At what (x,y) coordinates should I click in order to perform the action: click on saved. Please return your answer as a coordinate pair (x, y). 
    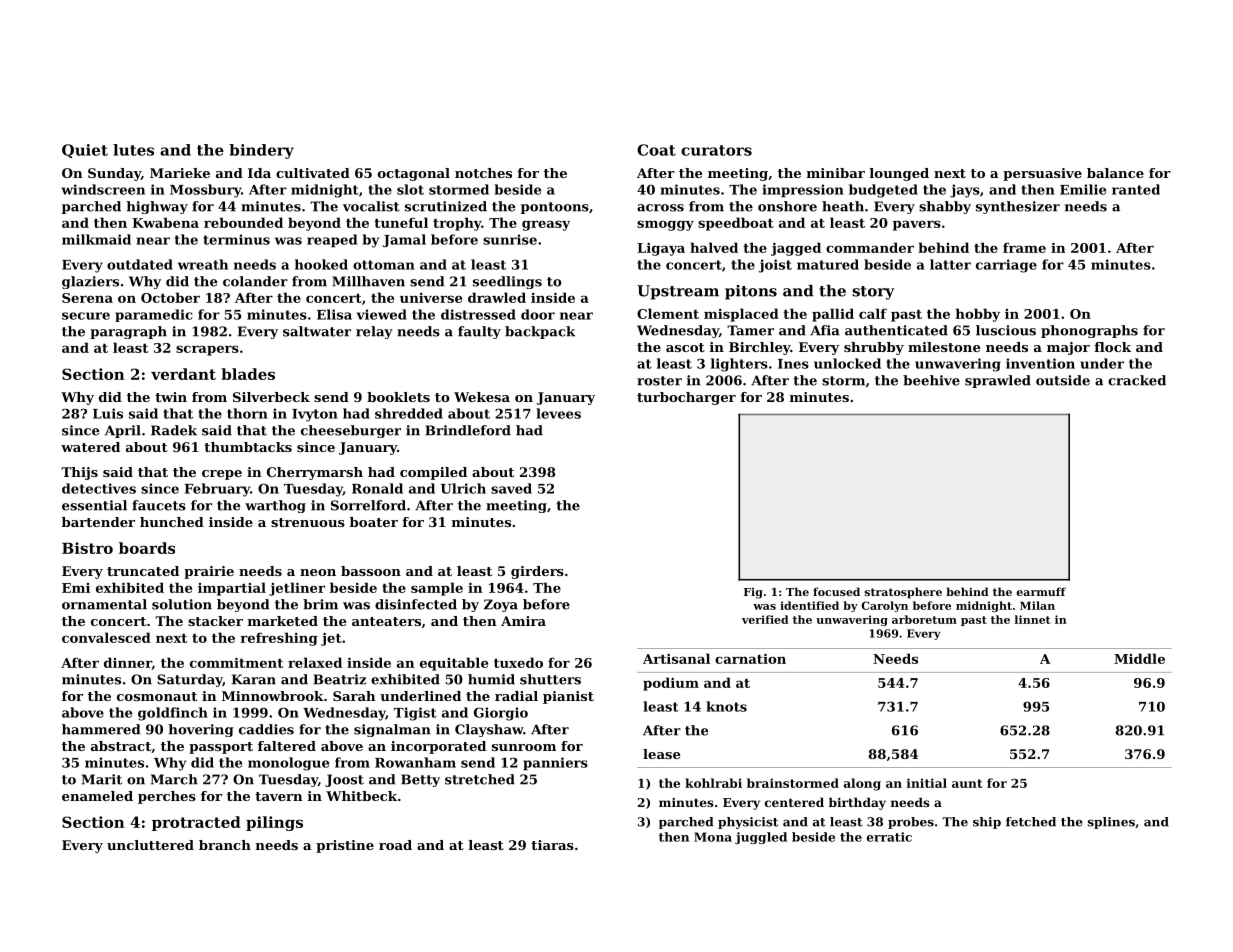
    Looking at the image, I should click on (511, 488).
